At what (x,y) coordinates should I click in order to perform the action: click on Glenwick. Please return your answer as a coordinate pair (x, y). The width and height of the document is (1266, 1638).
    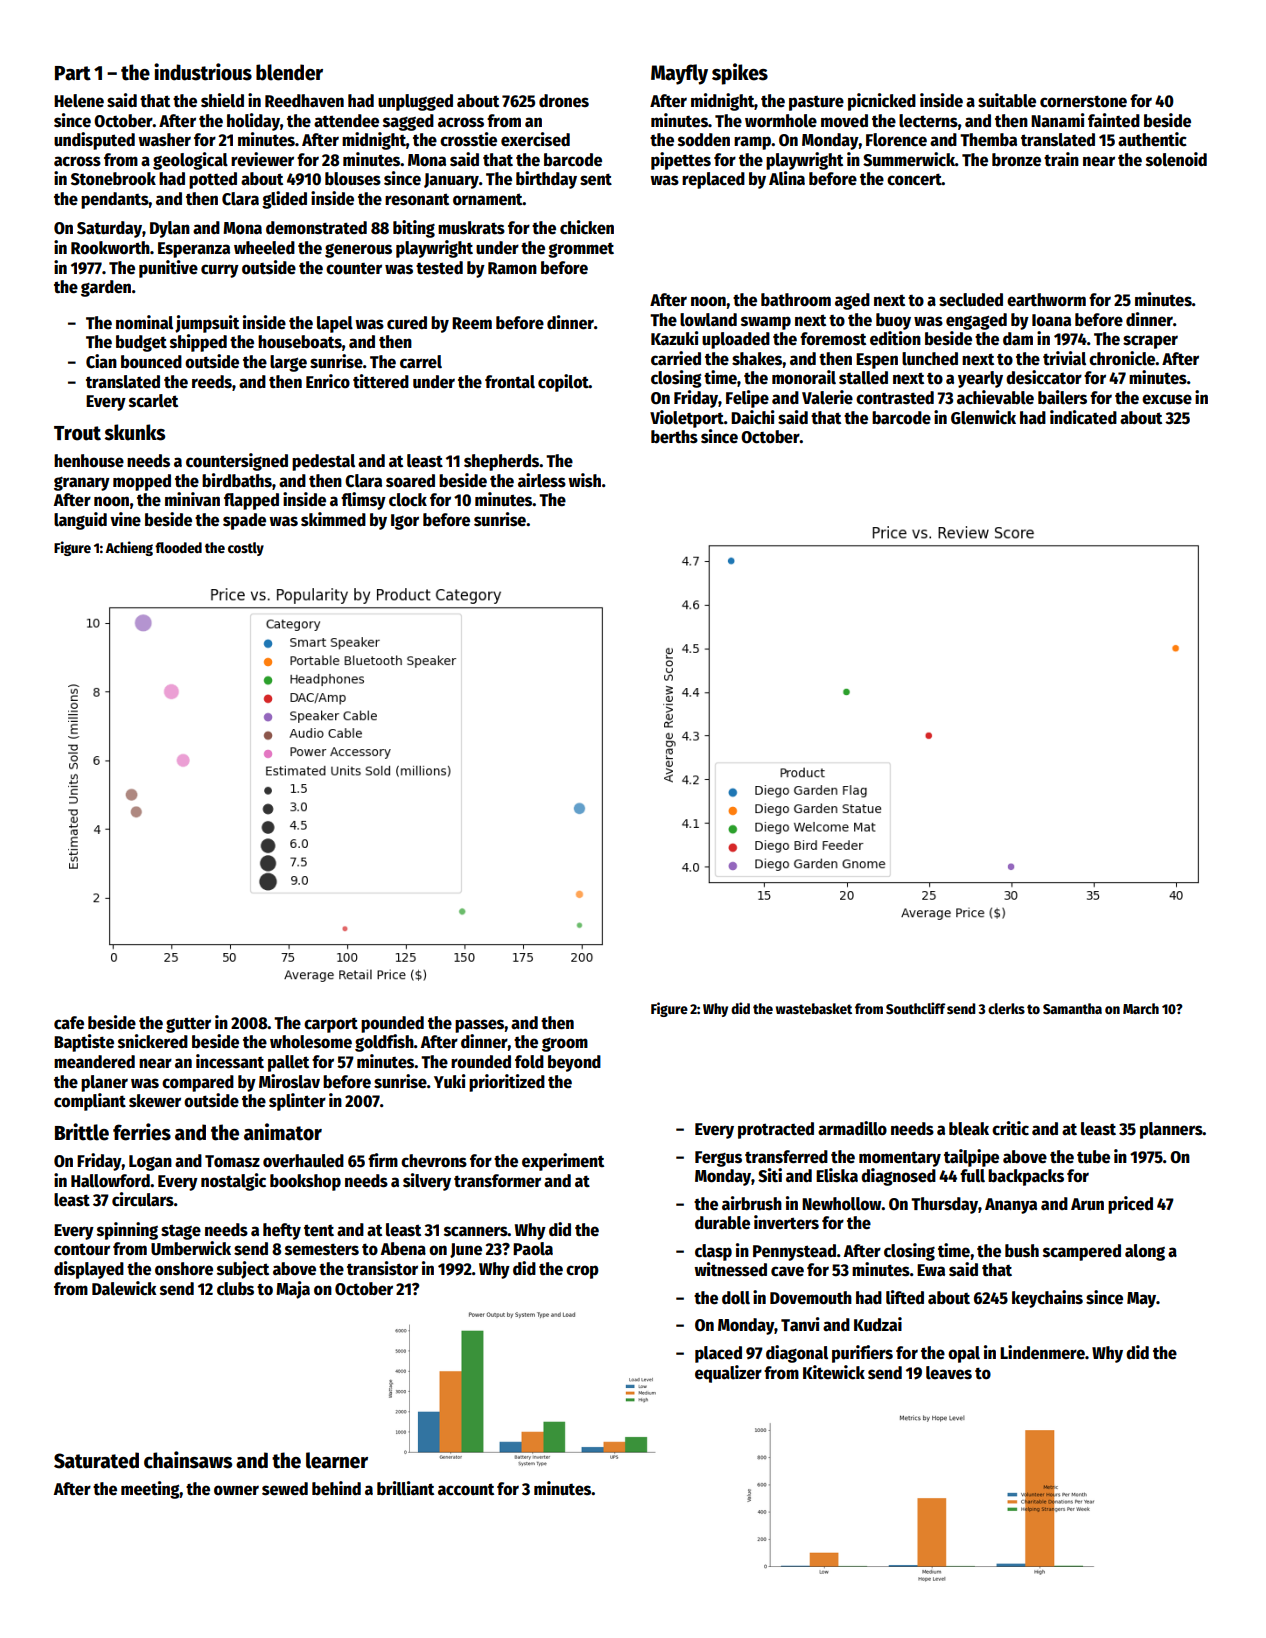
    Looking at the image, I should click on (983, 417).
